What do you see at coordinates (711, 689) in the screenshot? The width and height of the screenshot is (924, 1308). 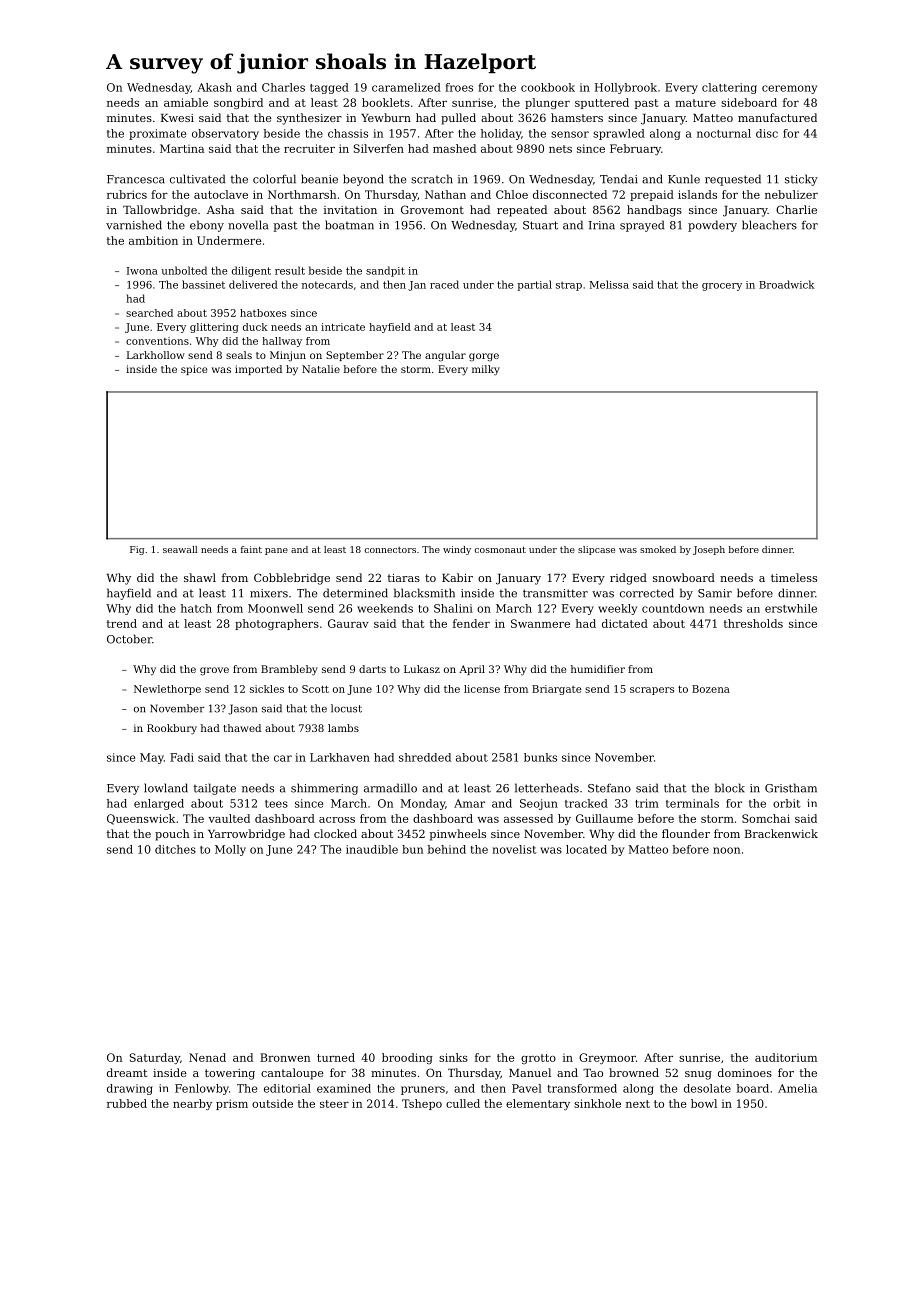 I see `Bozena` at bounding box center [711, 689].
